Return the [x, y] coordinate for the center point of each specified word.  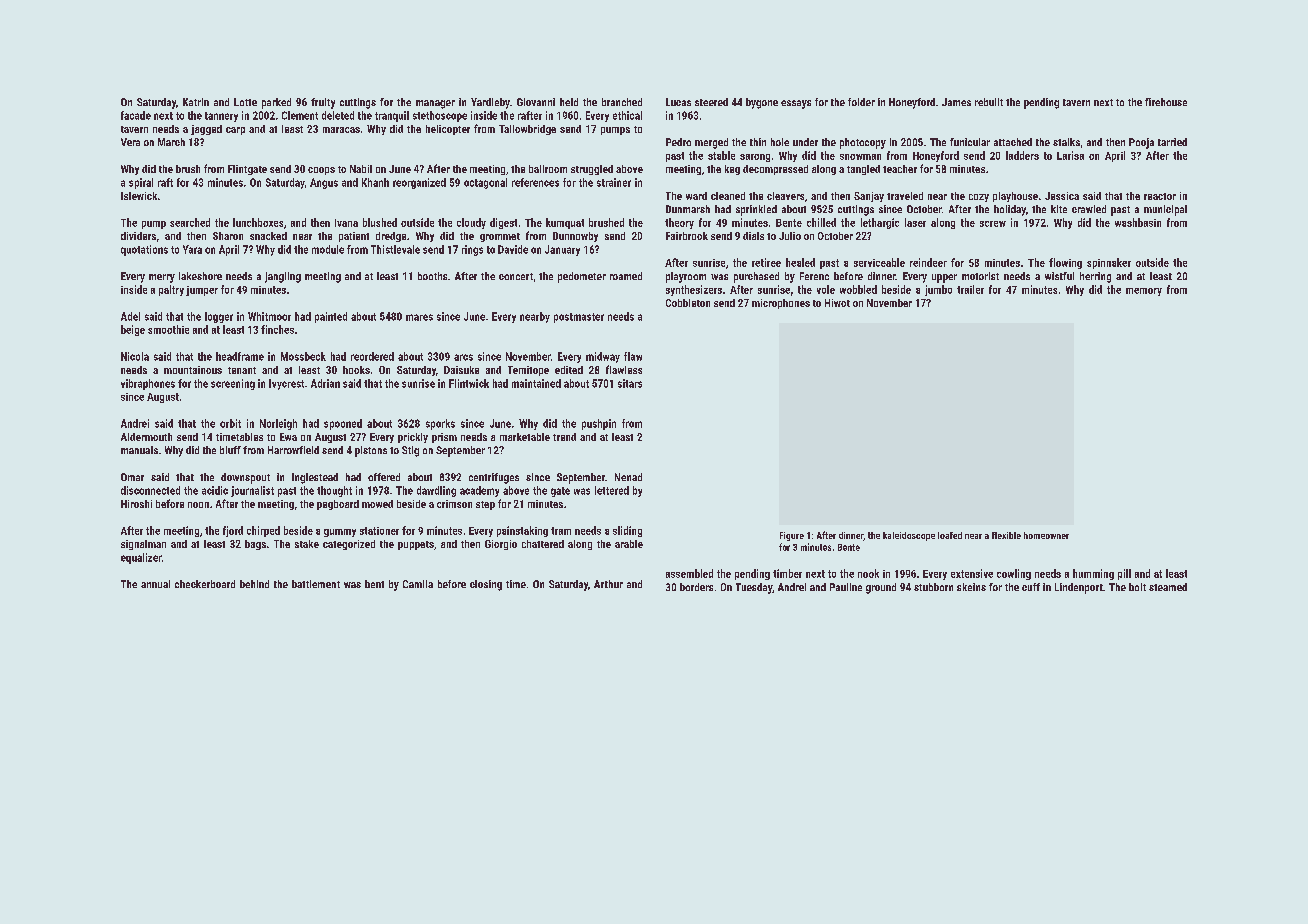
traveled [905, 196]
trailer [970, 289]
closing [486, 585]
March [171, 142]
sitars [630, 383]
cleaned [728, 196]
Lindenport [1079, 588]
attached [1013, 142]
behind [254, 584]
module [328, 249]
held [569, 102]
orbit [230, 423]
